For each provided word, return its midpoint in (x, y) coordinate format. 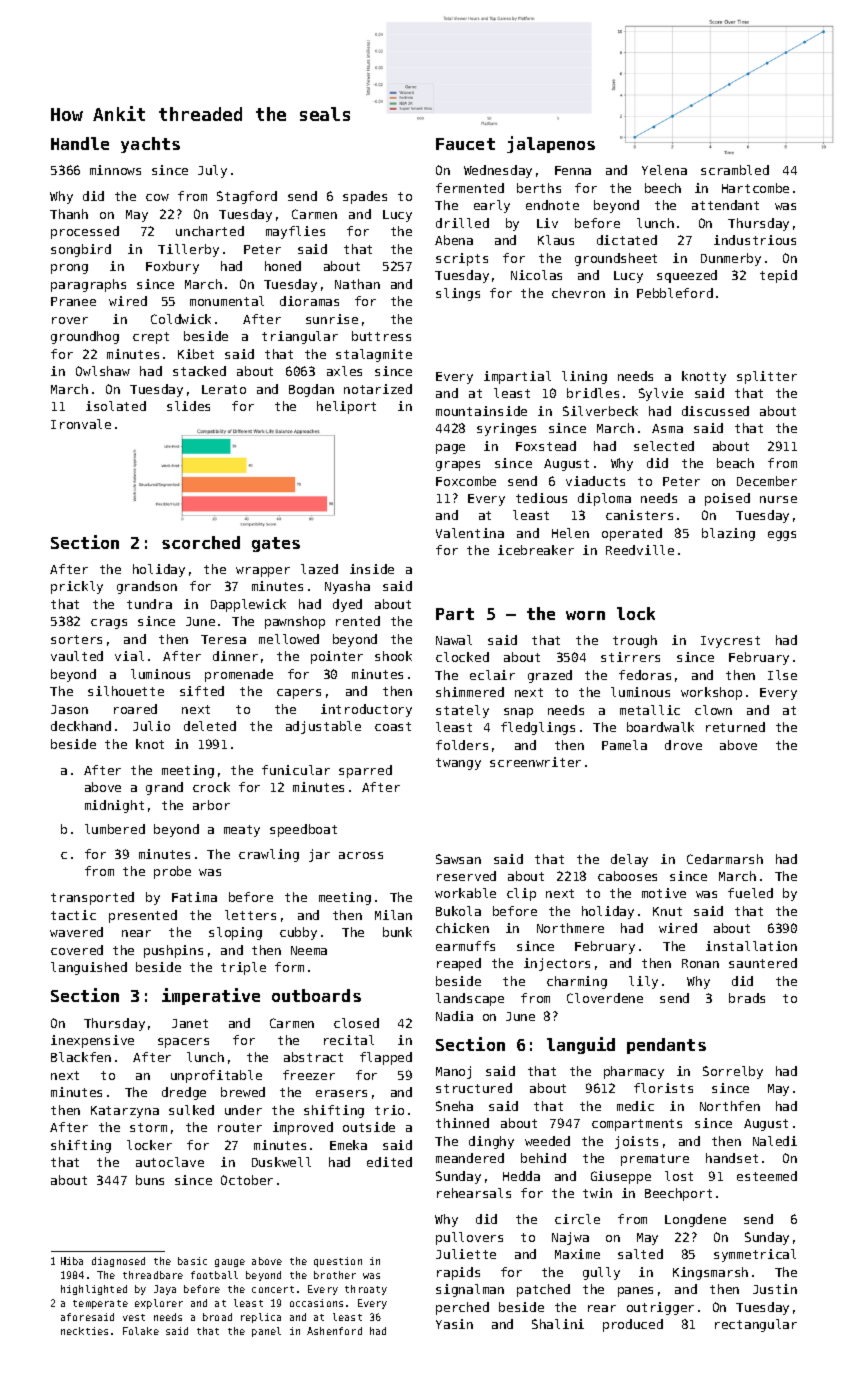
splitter (767, 377)
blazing (728, 534)
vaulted (77, 656)
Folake (141, 1331)
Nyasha (347, 587)
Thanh (69, 214)
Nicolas (536, 275)
